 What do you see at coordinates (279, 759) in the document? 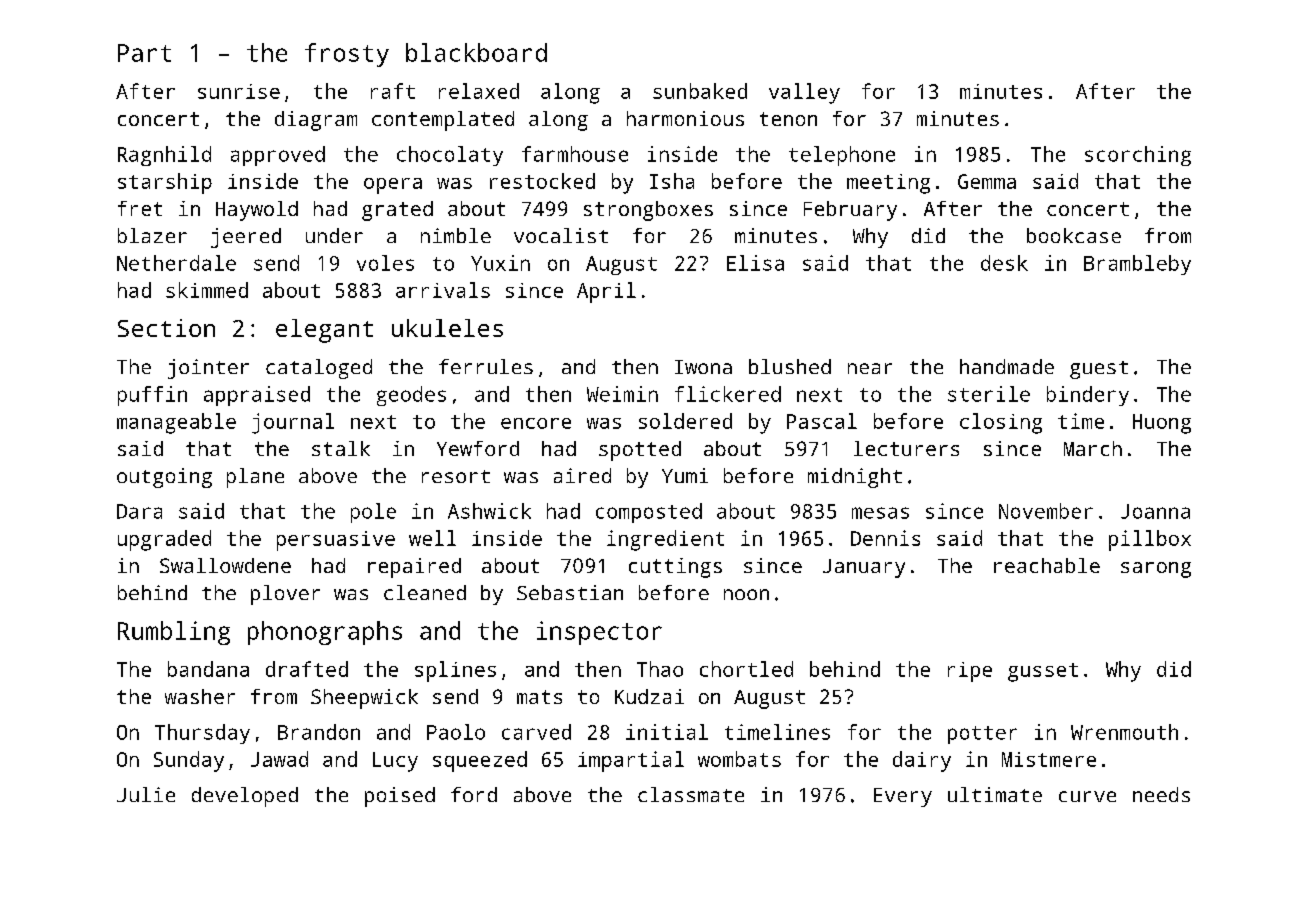
I see `Jawad` at bounding box center [279, 759].
